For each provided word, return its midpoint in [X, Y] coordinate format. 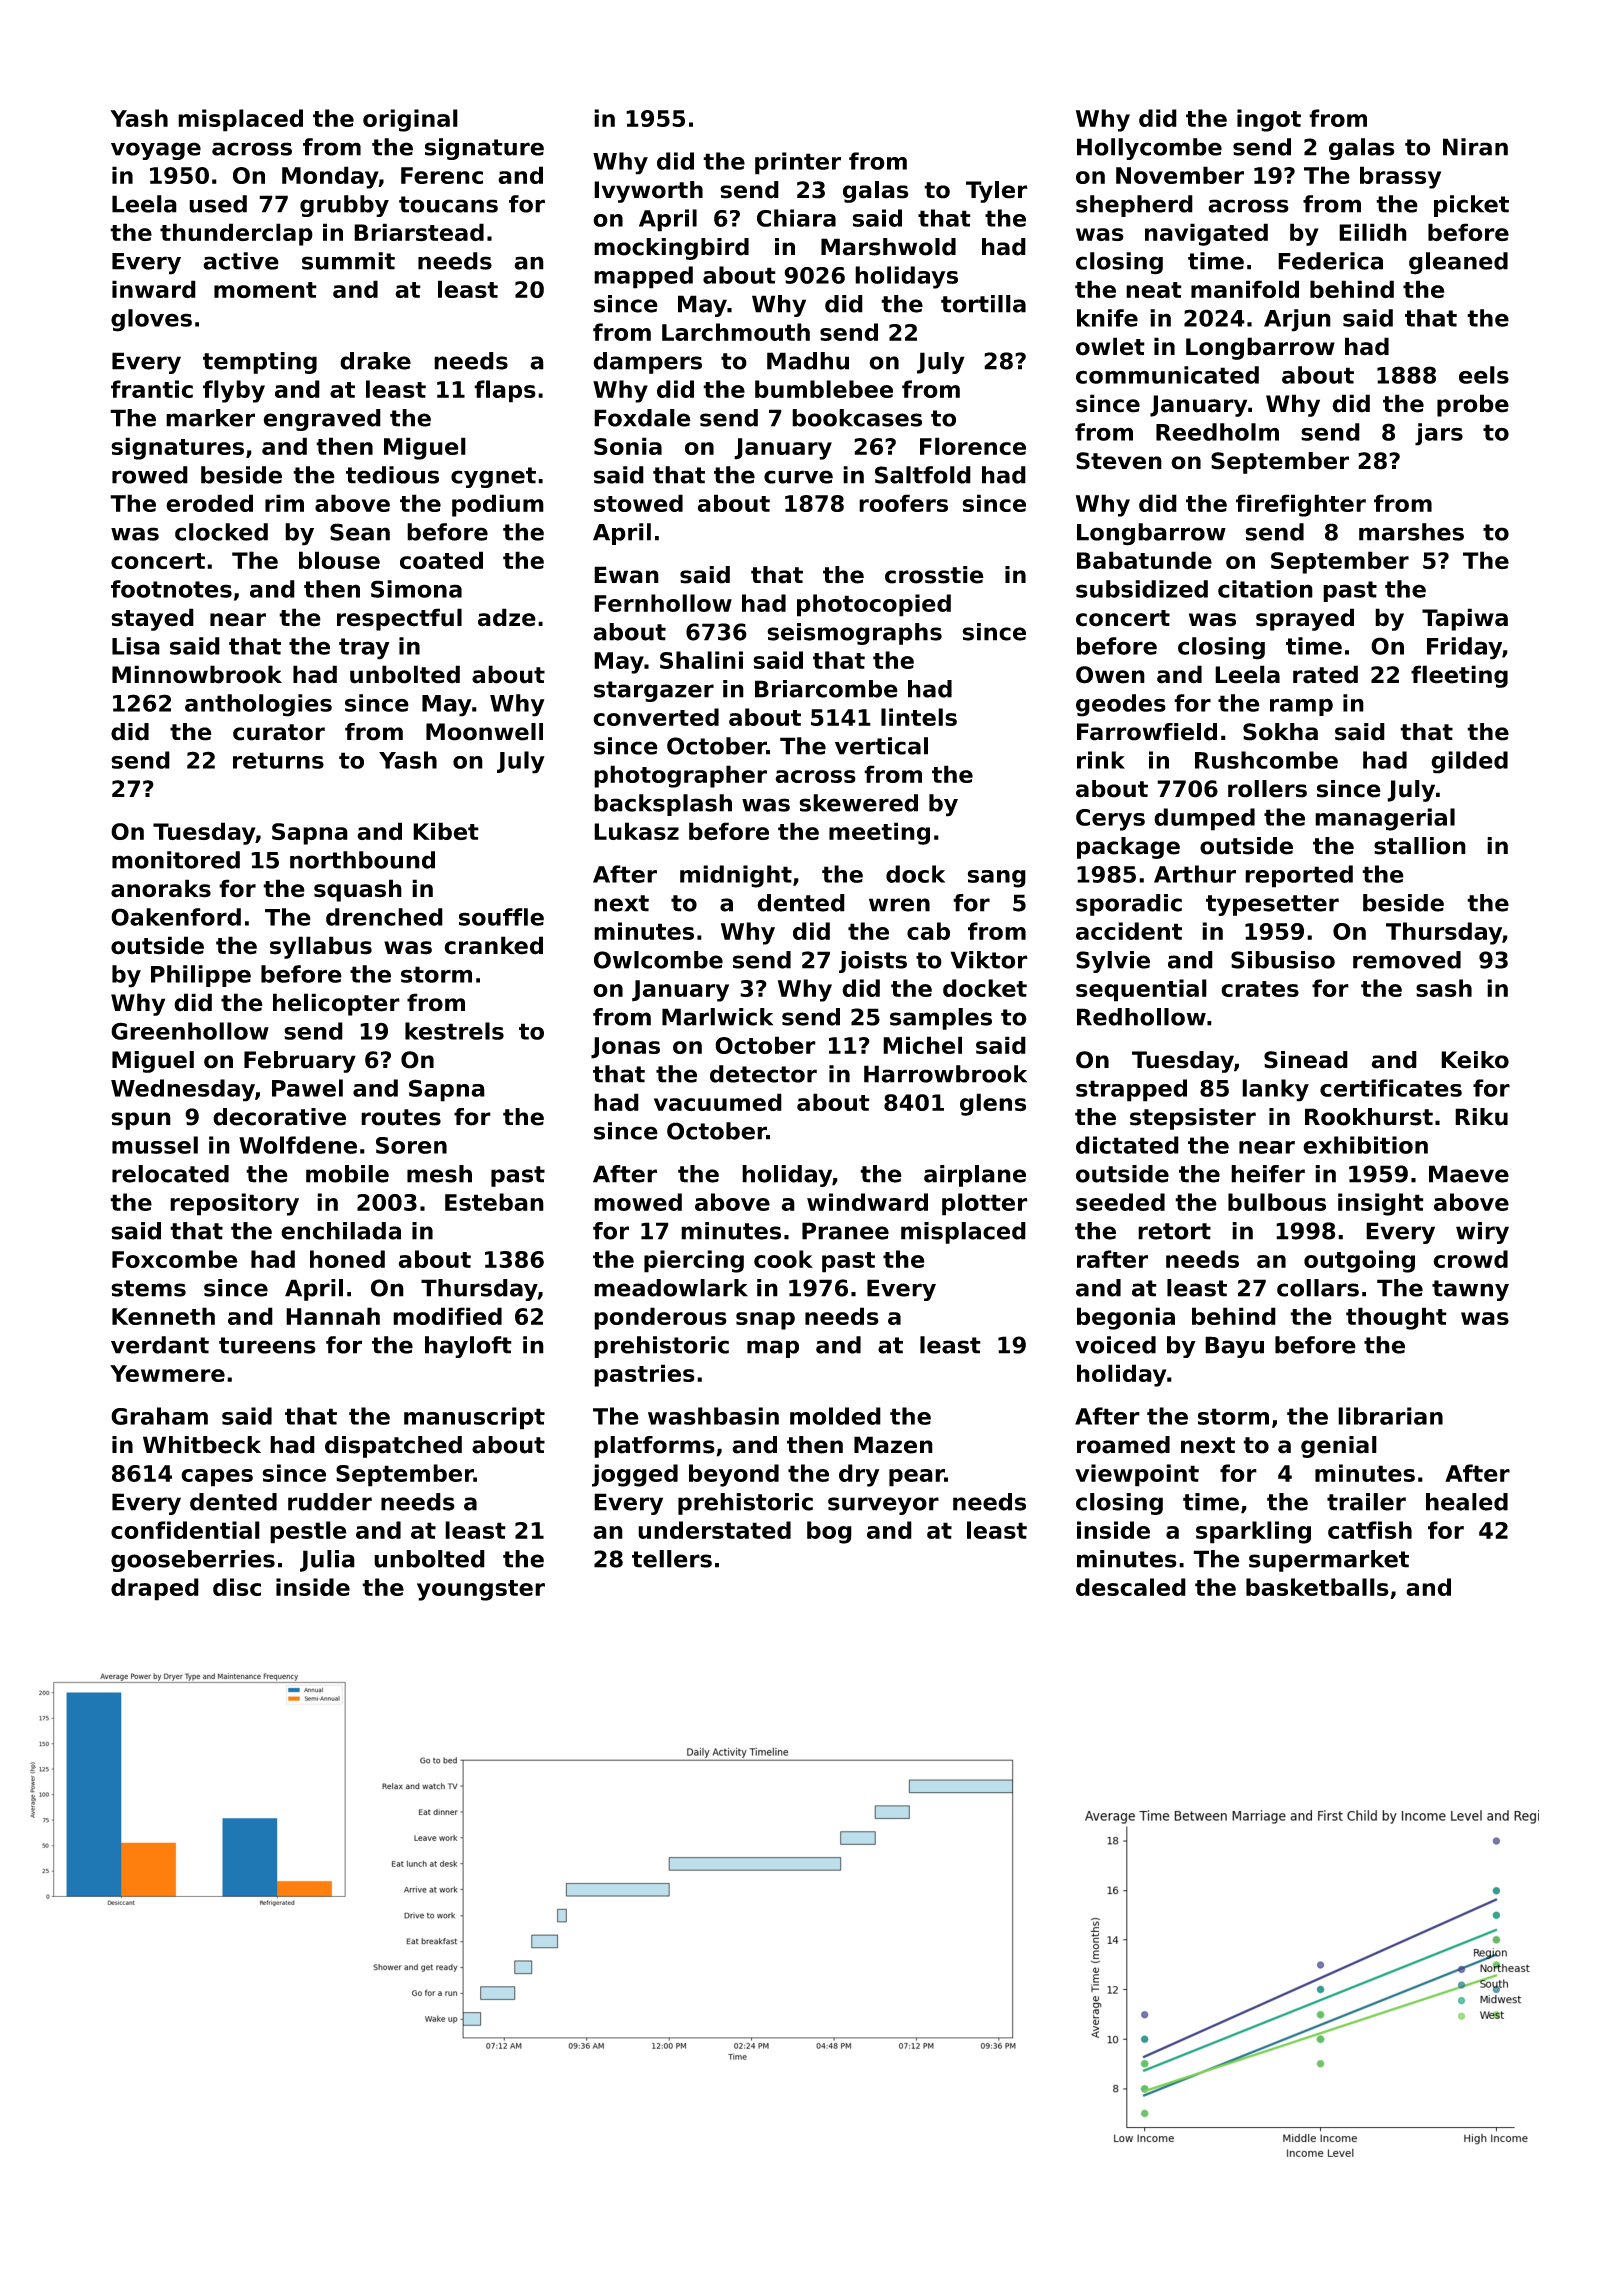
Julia [327, 1561]
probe [1473, 405]
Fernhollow [663, 603]
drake [375, 361]
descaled [1131, 1587]
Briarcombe [826, 689]
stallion [1420, 846]
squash [358, 890]
